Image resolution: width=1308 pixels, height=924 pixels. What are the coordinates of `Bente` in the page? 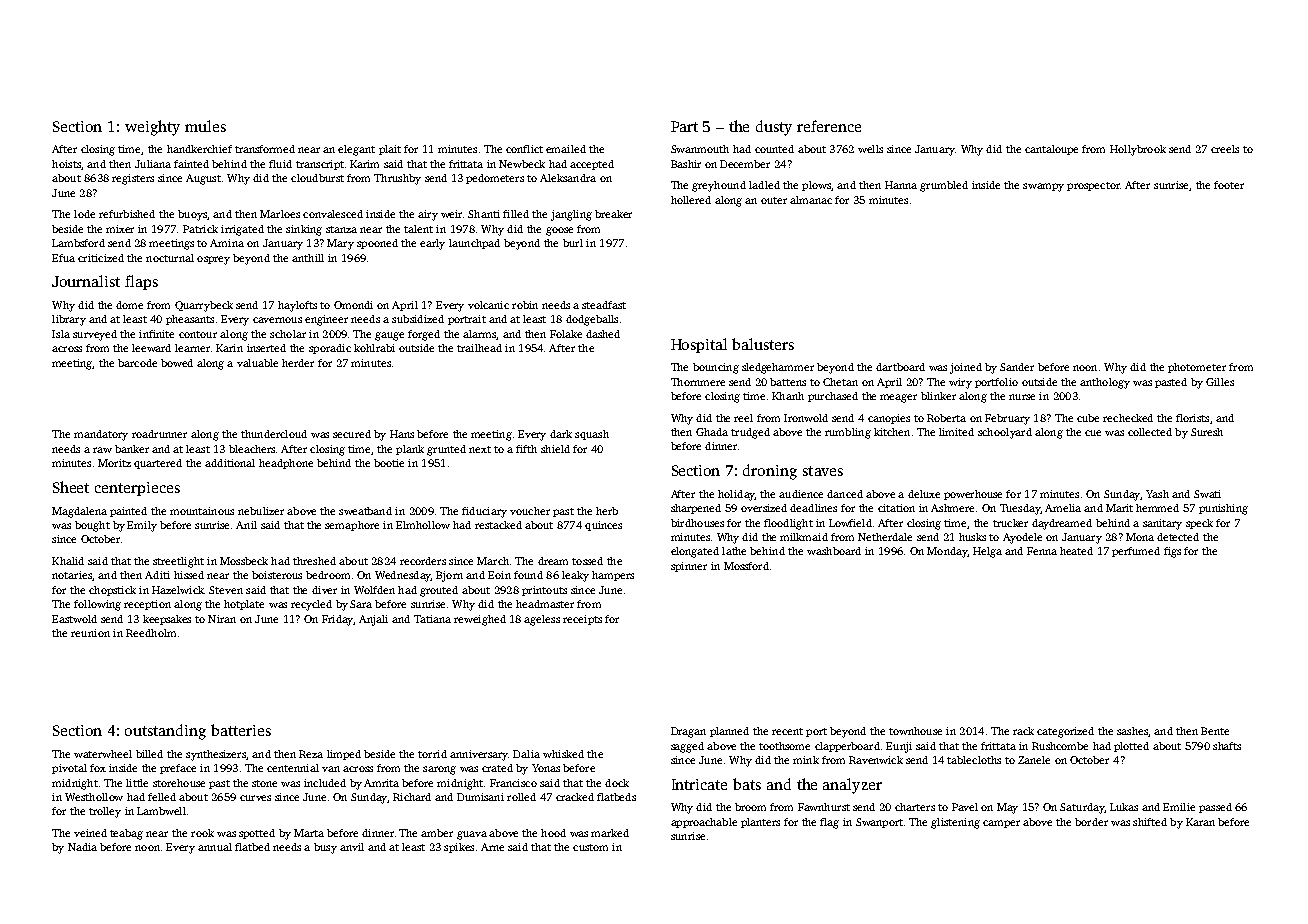 It's located at (1215, 731).
